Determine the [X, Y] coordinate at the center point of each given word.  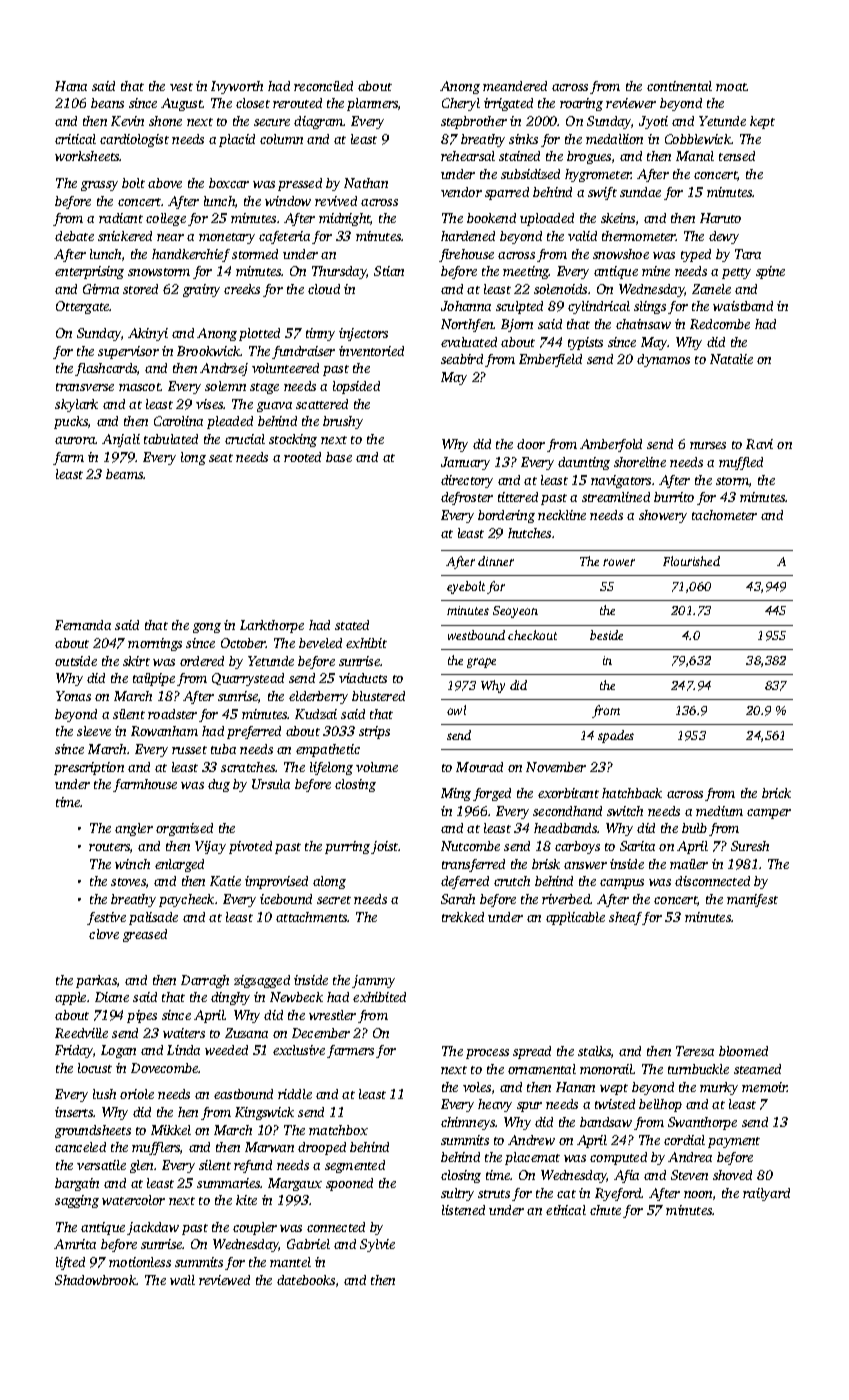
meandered [515, 86]
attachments [312, 917]
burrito [674, 497]
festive [106, 918]
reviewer [631, 103]
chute [605, 1210]
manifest [752, 900]
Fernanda [83, 625]
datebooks [306, 1280]
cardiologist [134, 140]
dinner [496, 561]
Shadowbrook [95, 1280]
